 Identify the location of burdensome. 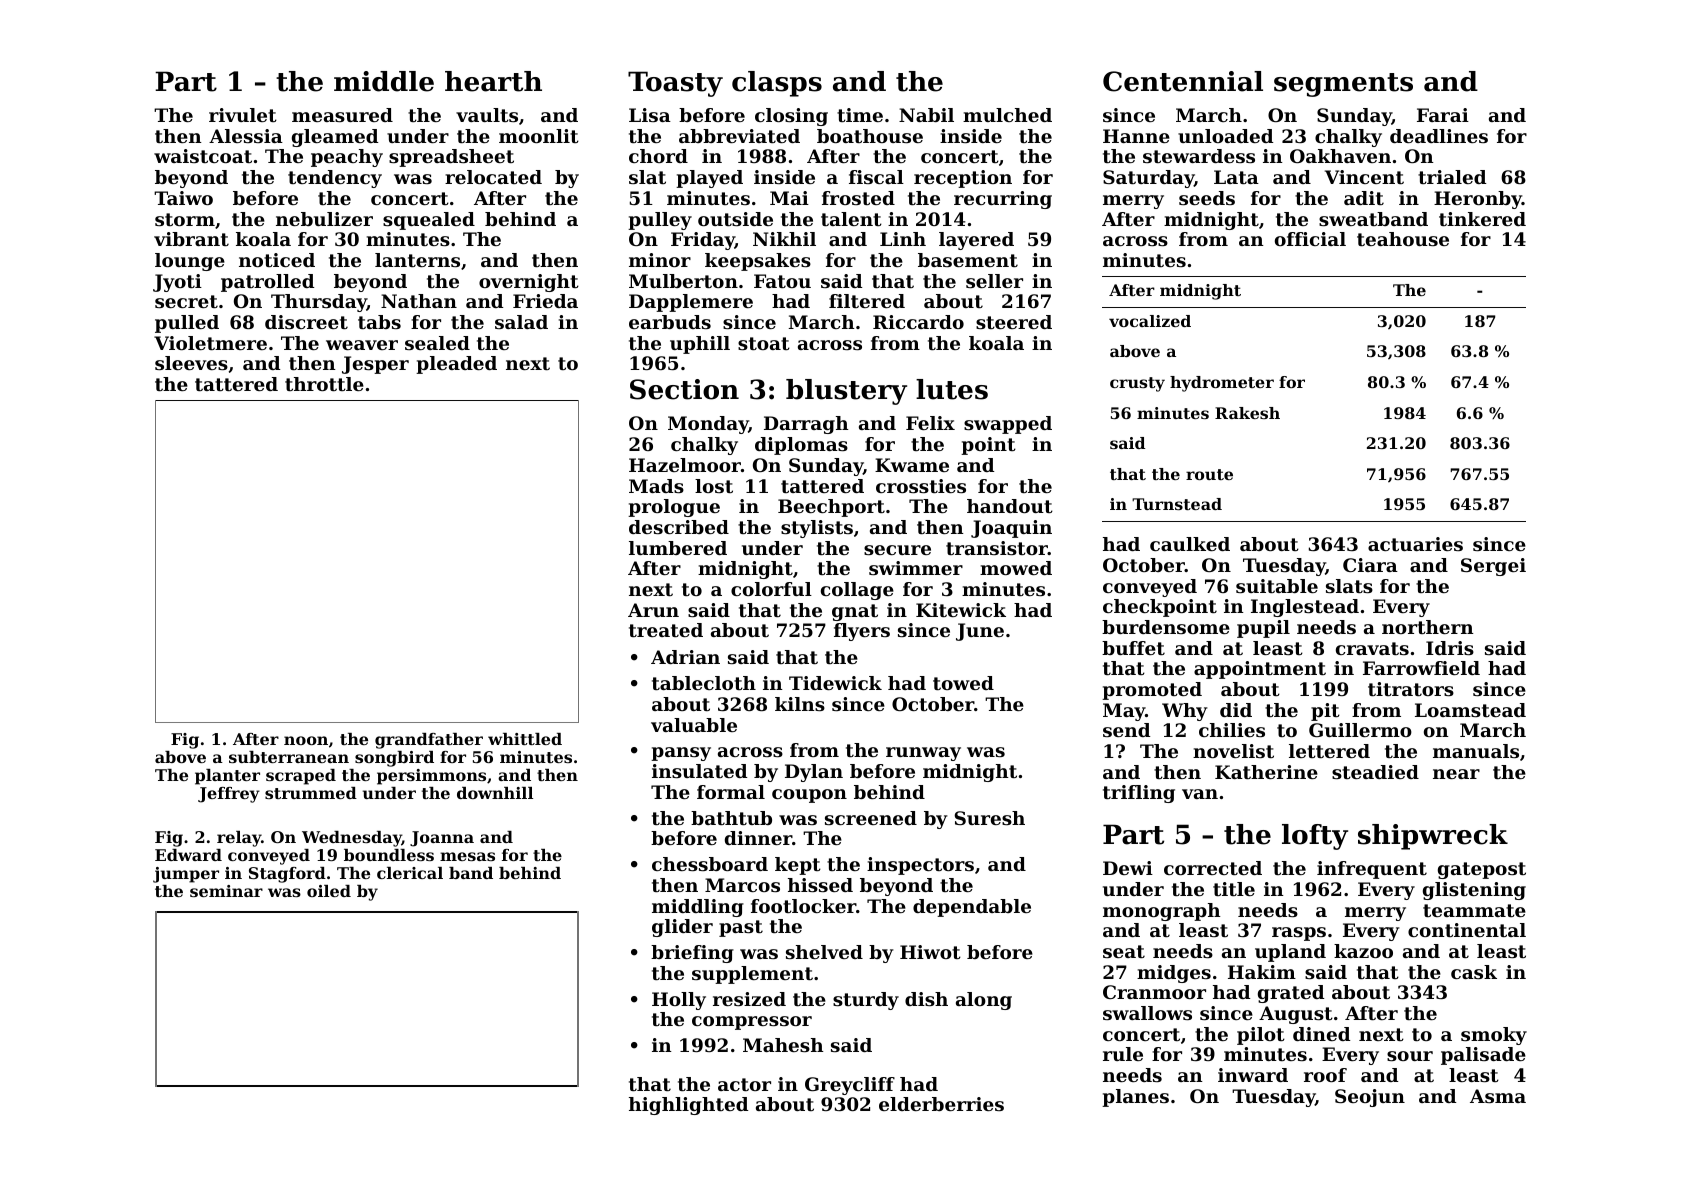
(1166, 627).
